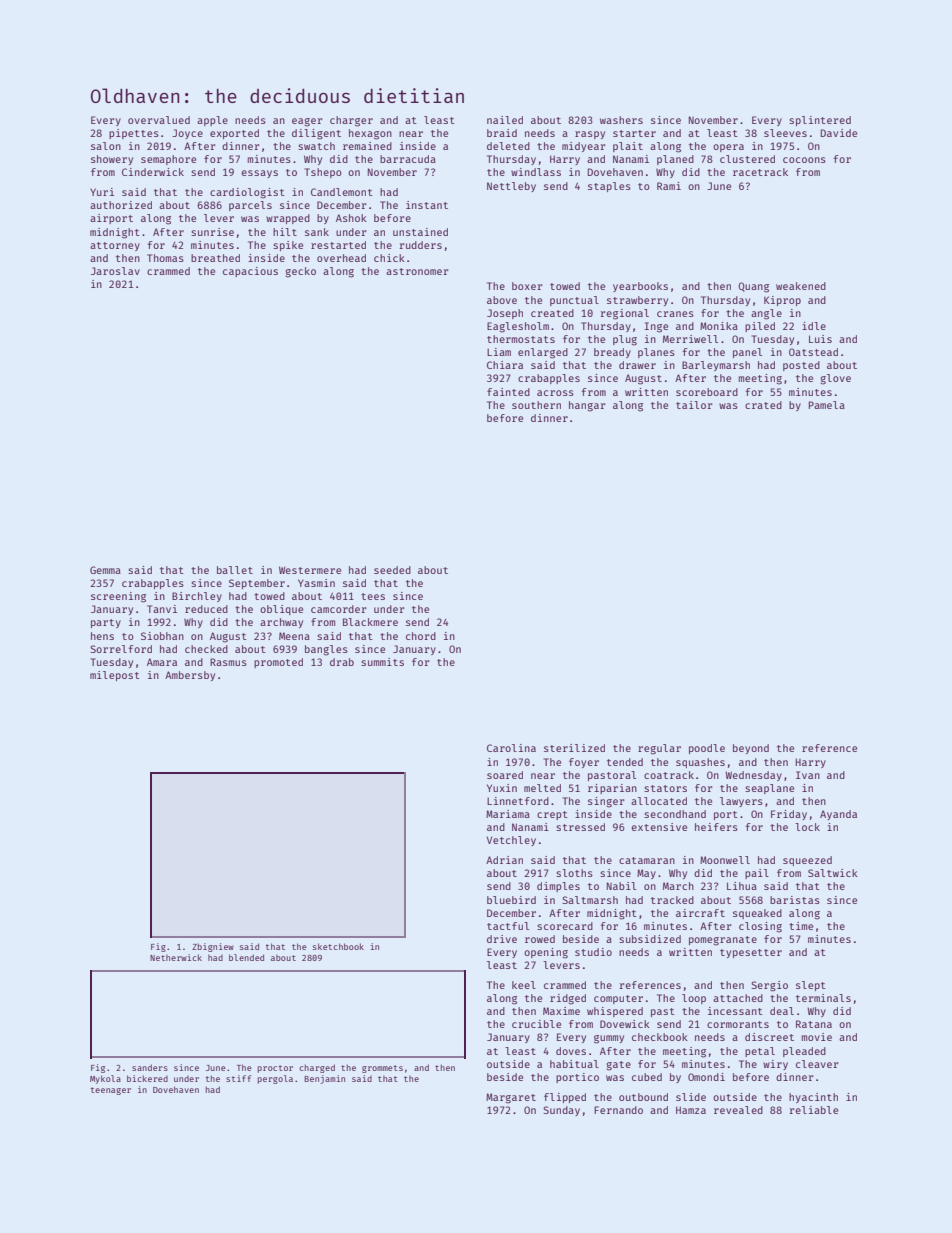 Image resolution: width=952 pixels, height=1233 pixels. Describe the element at coordinates (310, 570) in the screenshot. I see `Westermere` at that location.
